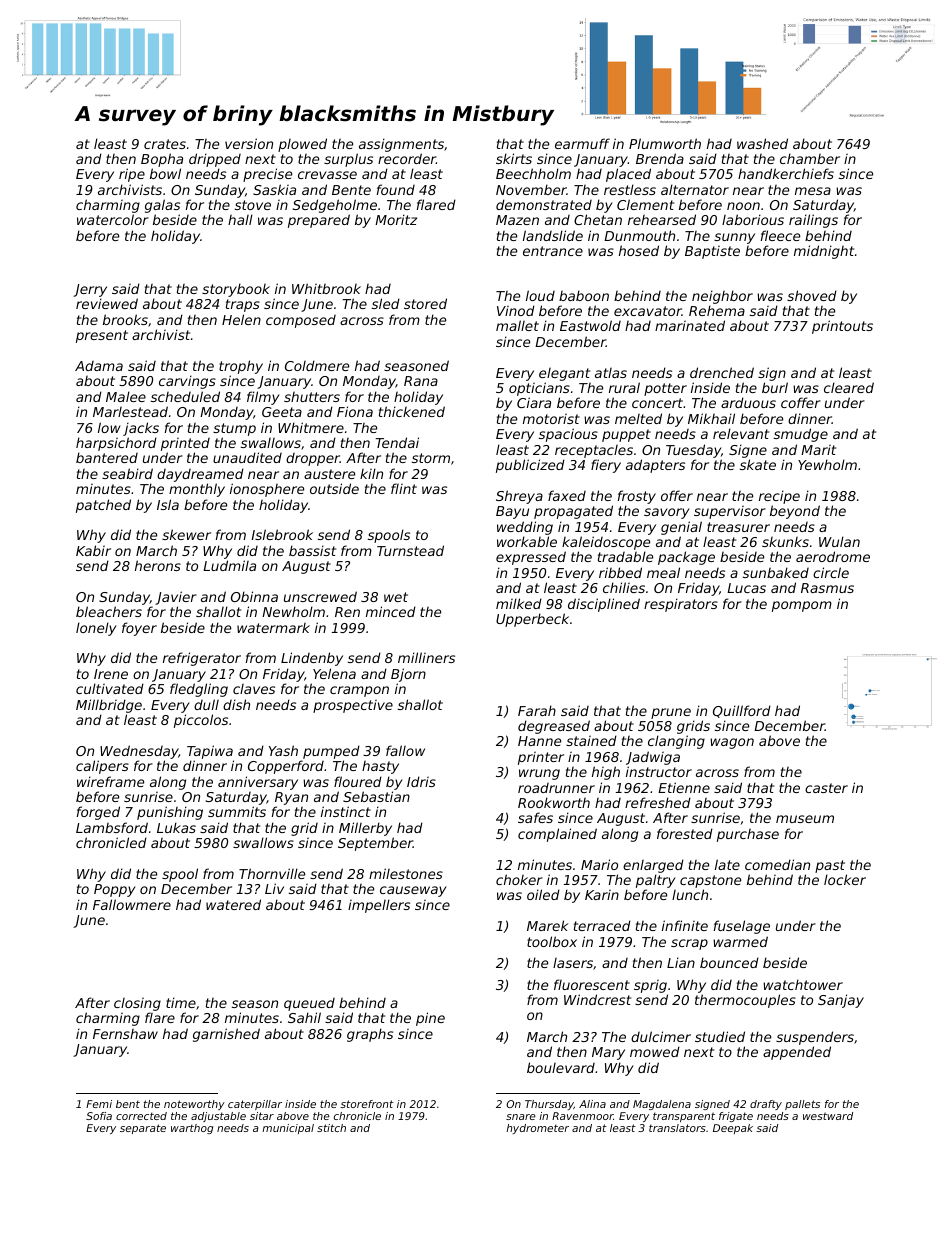 This image has height=1233, width=952. What do you see at coordinates (732, 743) in the image?
I see `wagon` at bounding box center [732, 743].
